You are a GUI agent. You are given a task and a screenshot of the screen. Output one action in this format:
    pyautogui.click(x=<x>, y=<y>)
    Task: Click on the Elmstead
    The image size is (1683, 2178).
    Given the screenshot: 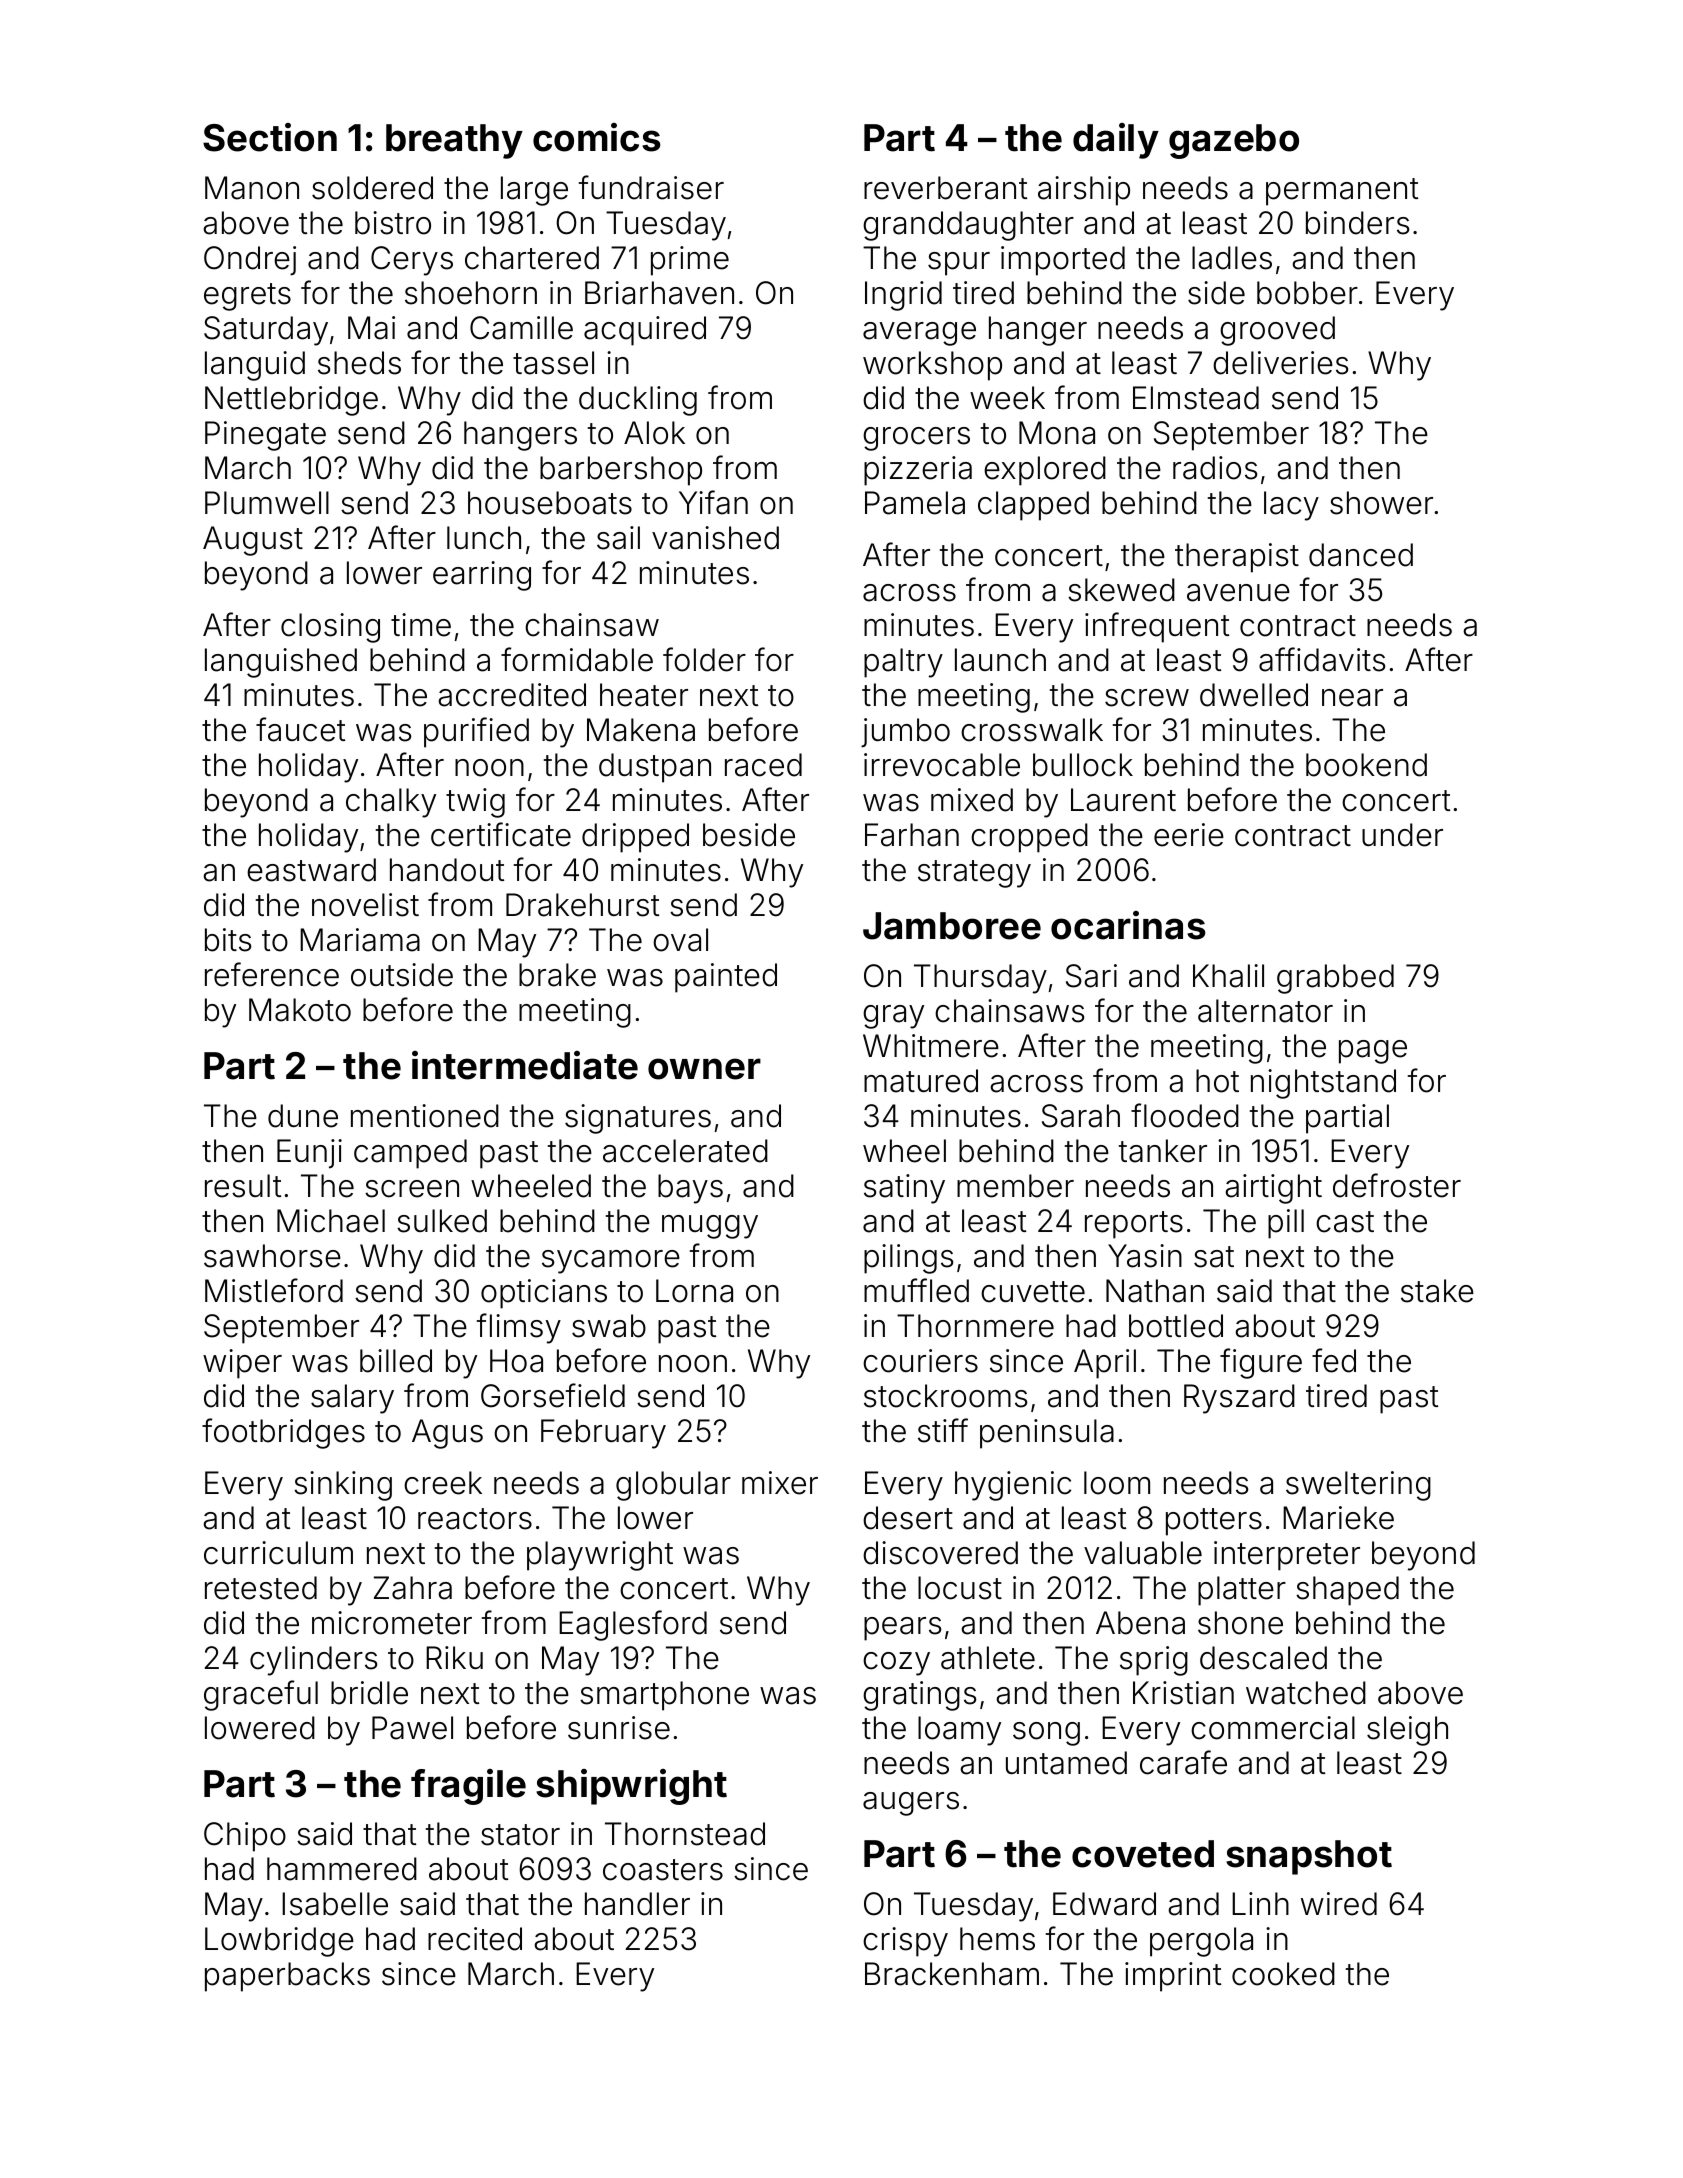 What is the action you would take?
    pyautogui.click(x=1196, y=398)
